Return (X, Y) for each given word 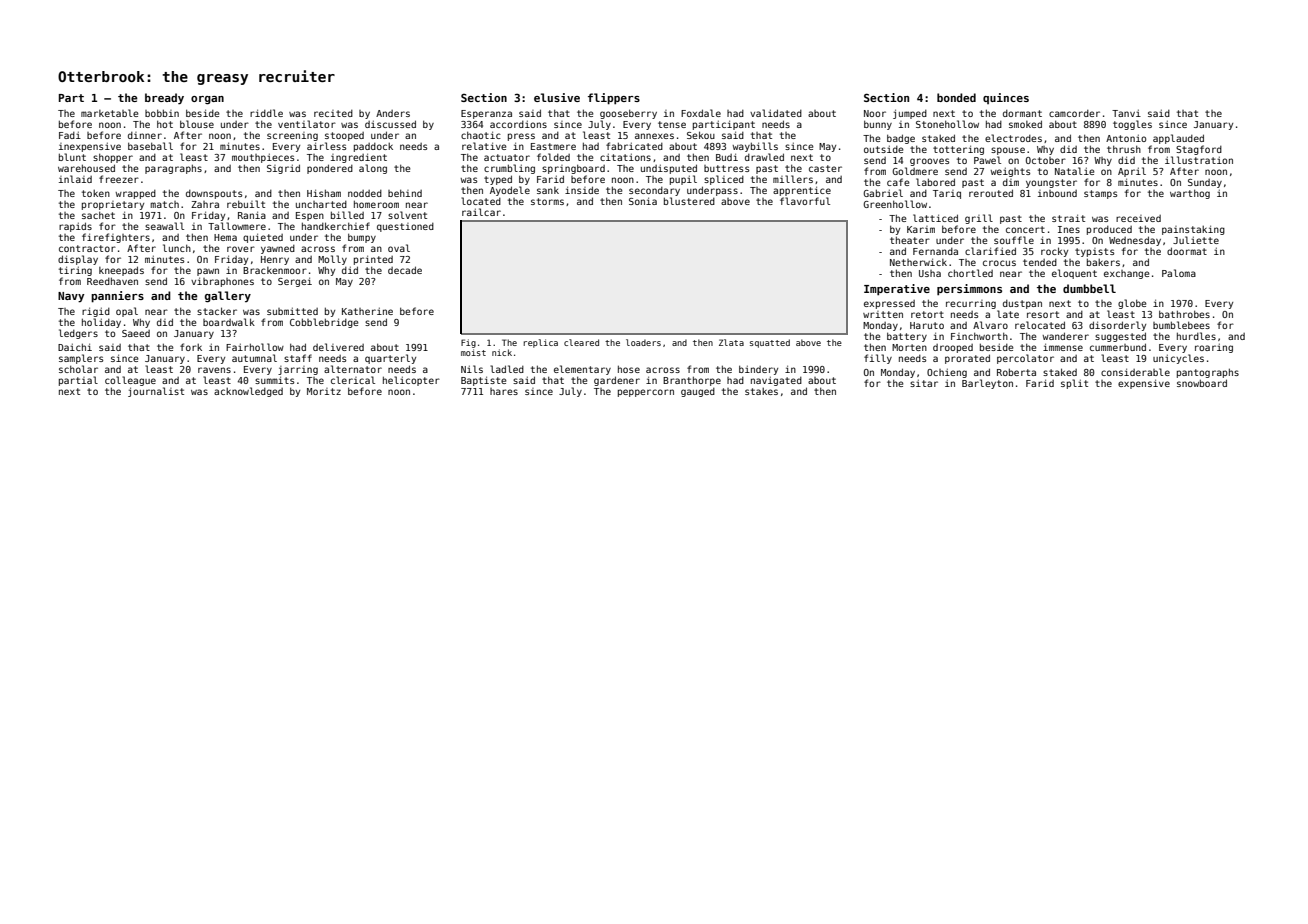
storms (547, 201)
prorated (967, 359)
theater (910, 240)
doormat (1187, 251)
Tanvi (1126, 113)
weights (1010, 172)
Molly (332, 260)
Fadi (70, 135)
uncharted (321, 204)
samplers (81, 359)
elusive (557, 97)
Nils (472, 369)
